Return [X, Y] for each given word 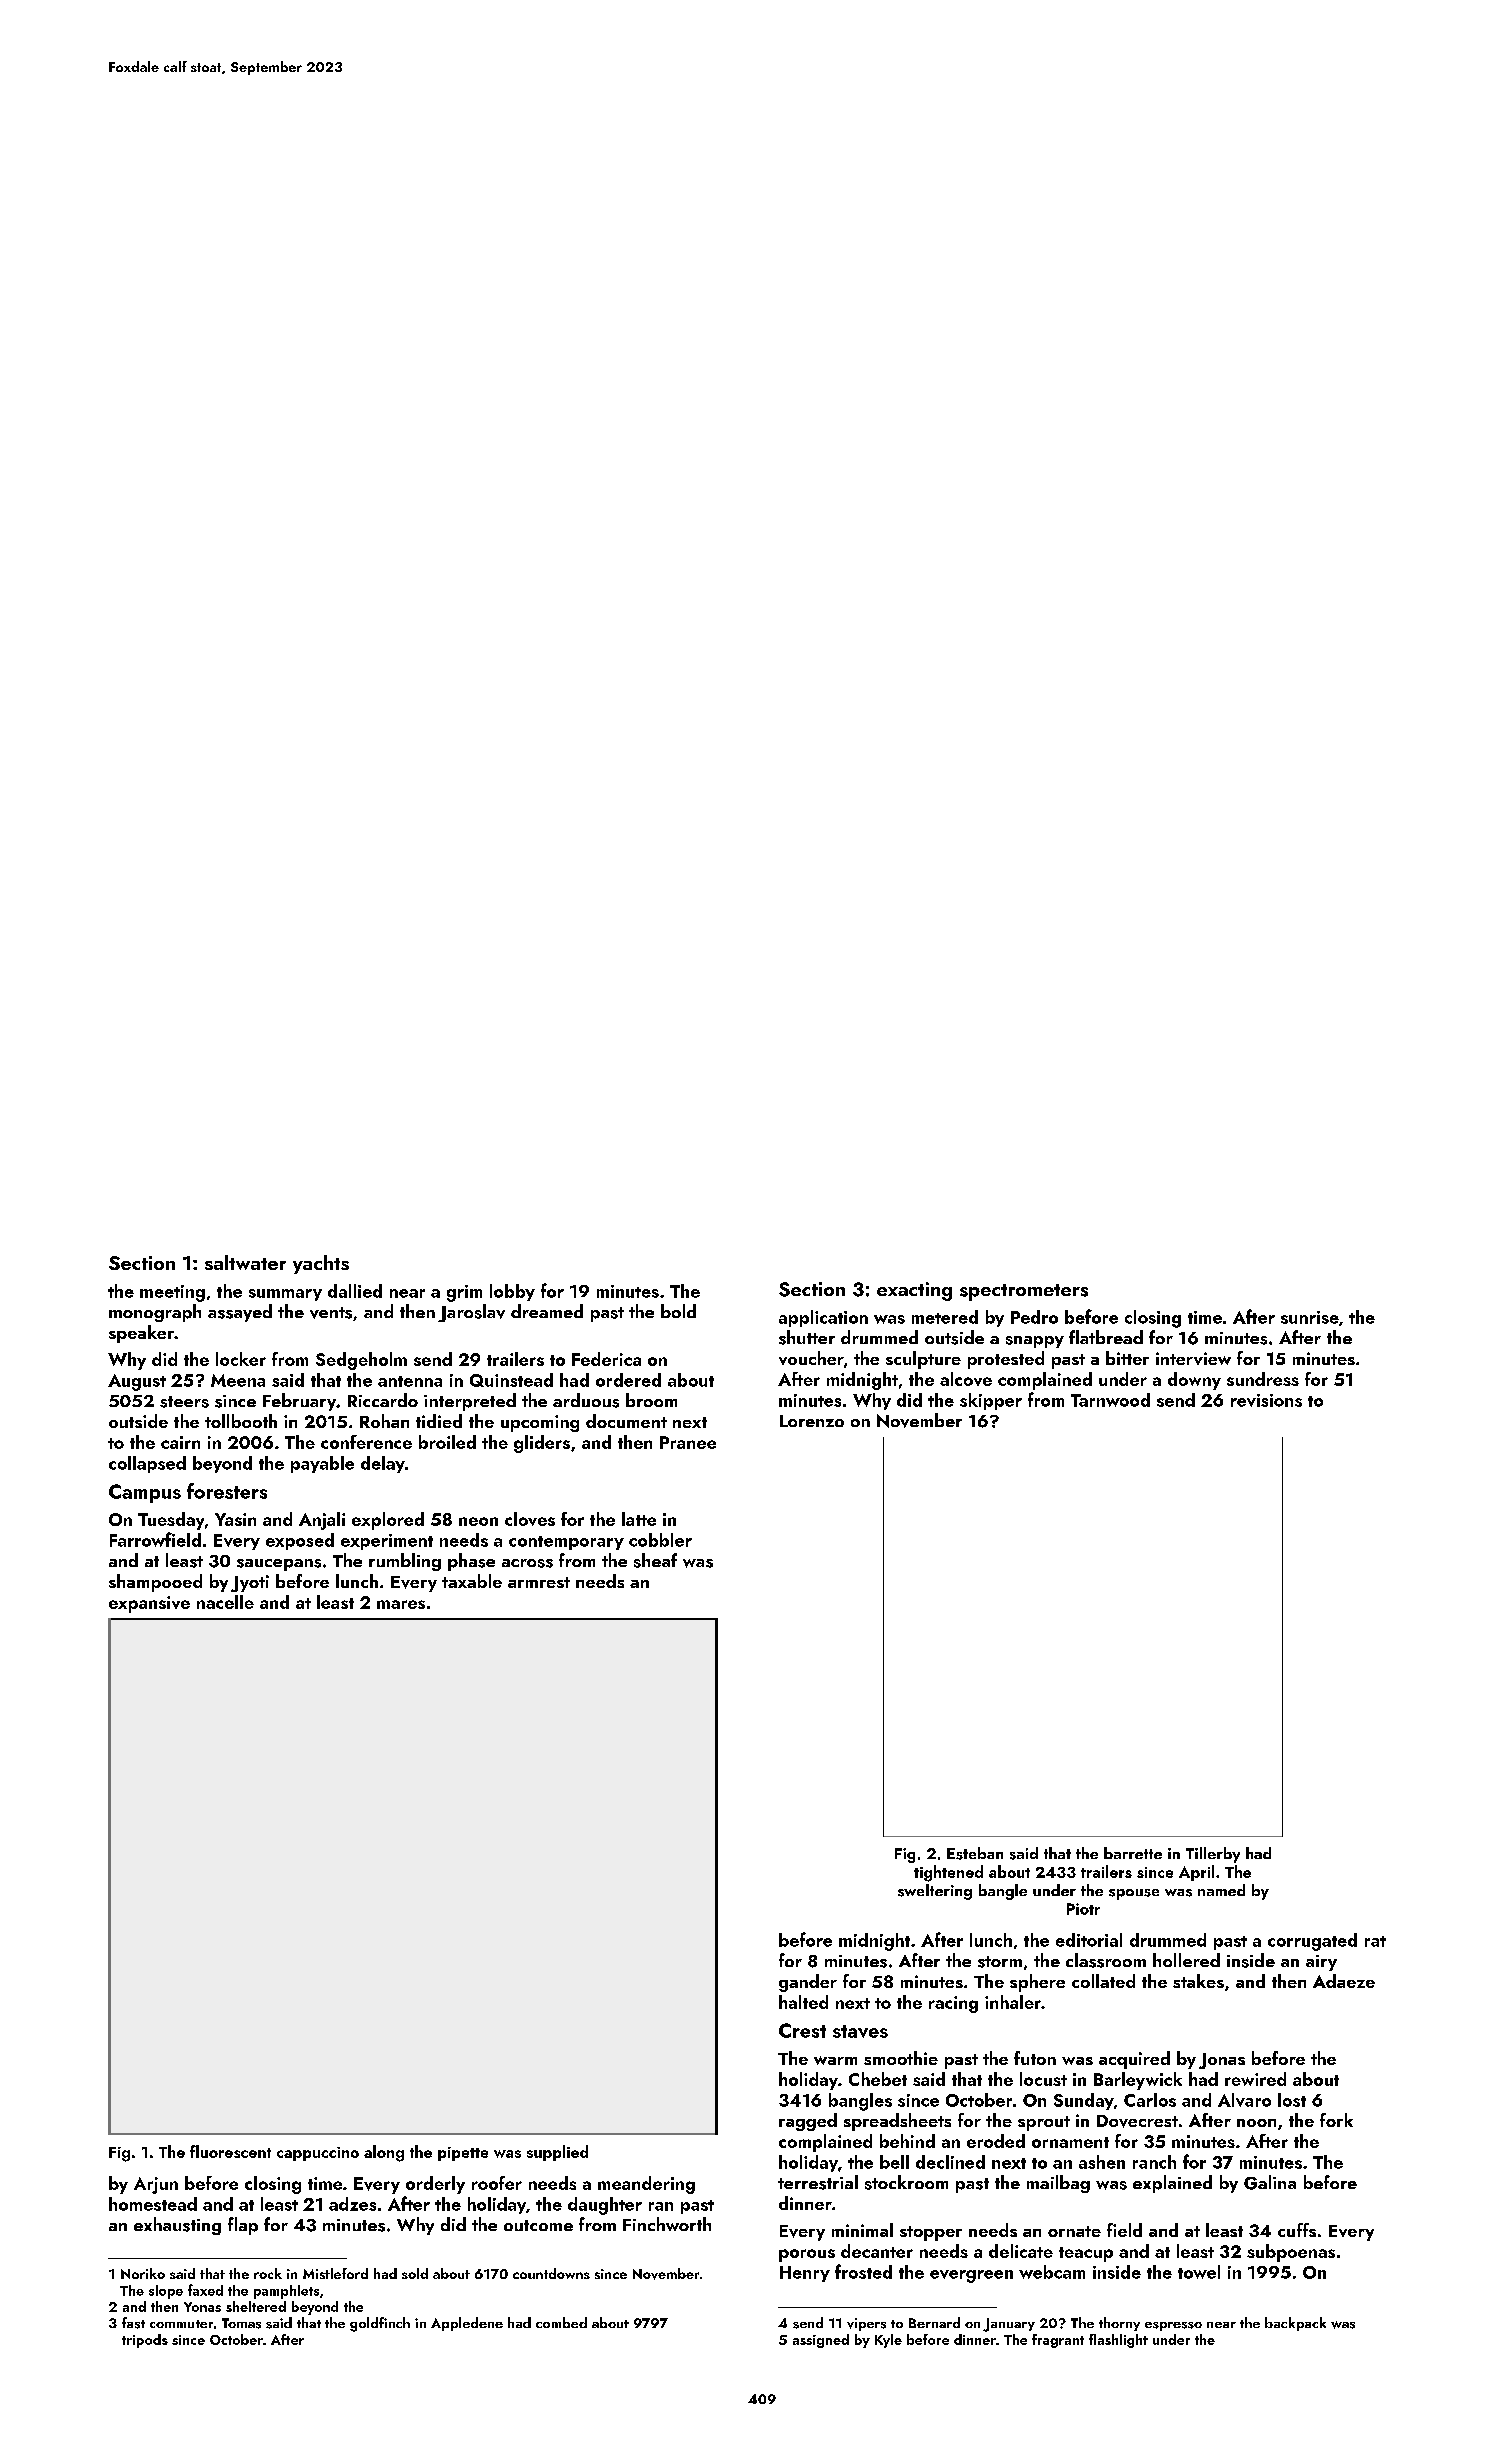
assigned [821, 2341]
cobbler [660, 1540]
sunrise [1310, 1317]
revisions [1266, 1400]
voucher [811, 1358]
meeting [172, 1293]
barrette [1133, 1853]
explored [388, 1521]
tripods [145, 2341]
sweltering [935, 1892]
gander [808, 1983]
